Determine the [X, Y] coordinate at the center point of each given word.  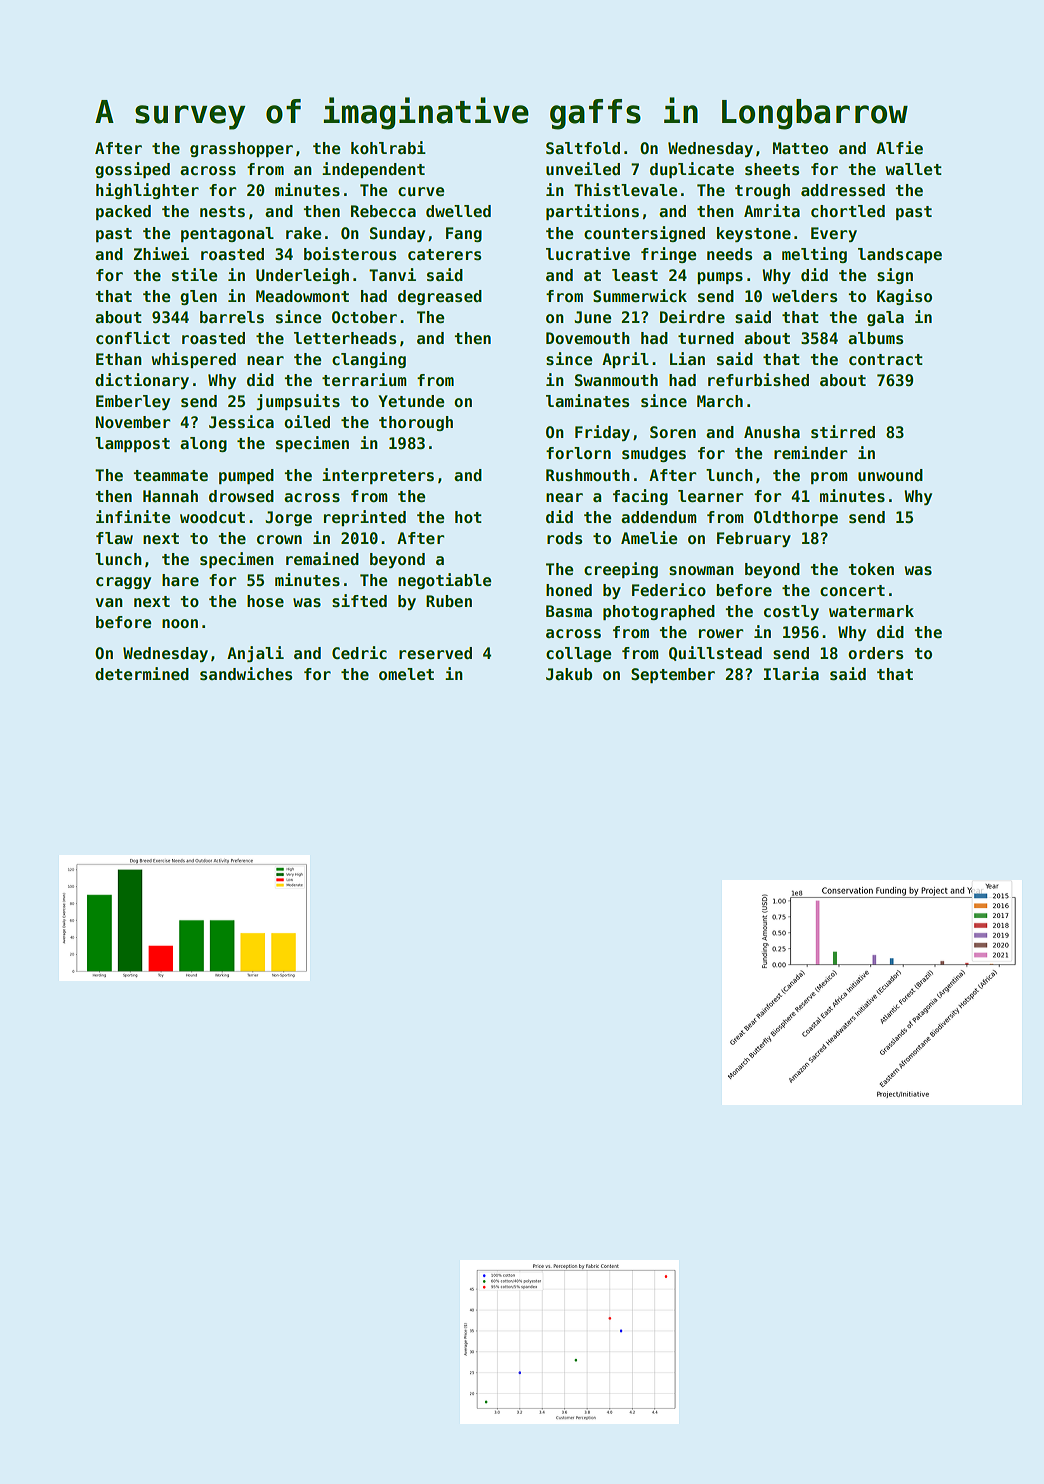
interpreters [378, 476]
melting [814, 255]
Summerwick [640, 296]
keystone [754, 234]
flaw [114, 538]
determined [142, 674]
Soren [673, 432]
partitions [592, 212]
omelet [406, 674]
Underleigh [302, 276]
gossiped [132, 170]
